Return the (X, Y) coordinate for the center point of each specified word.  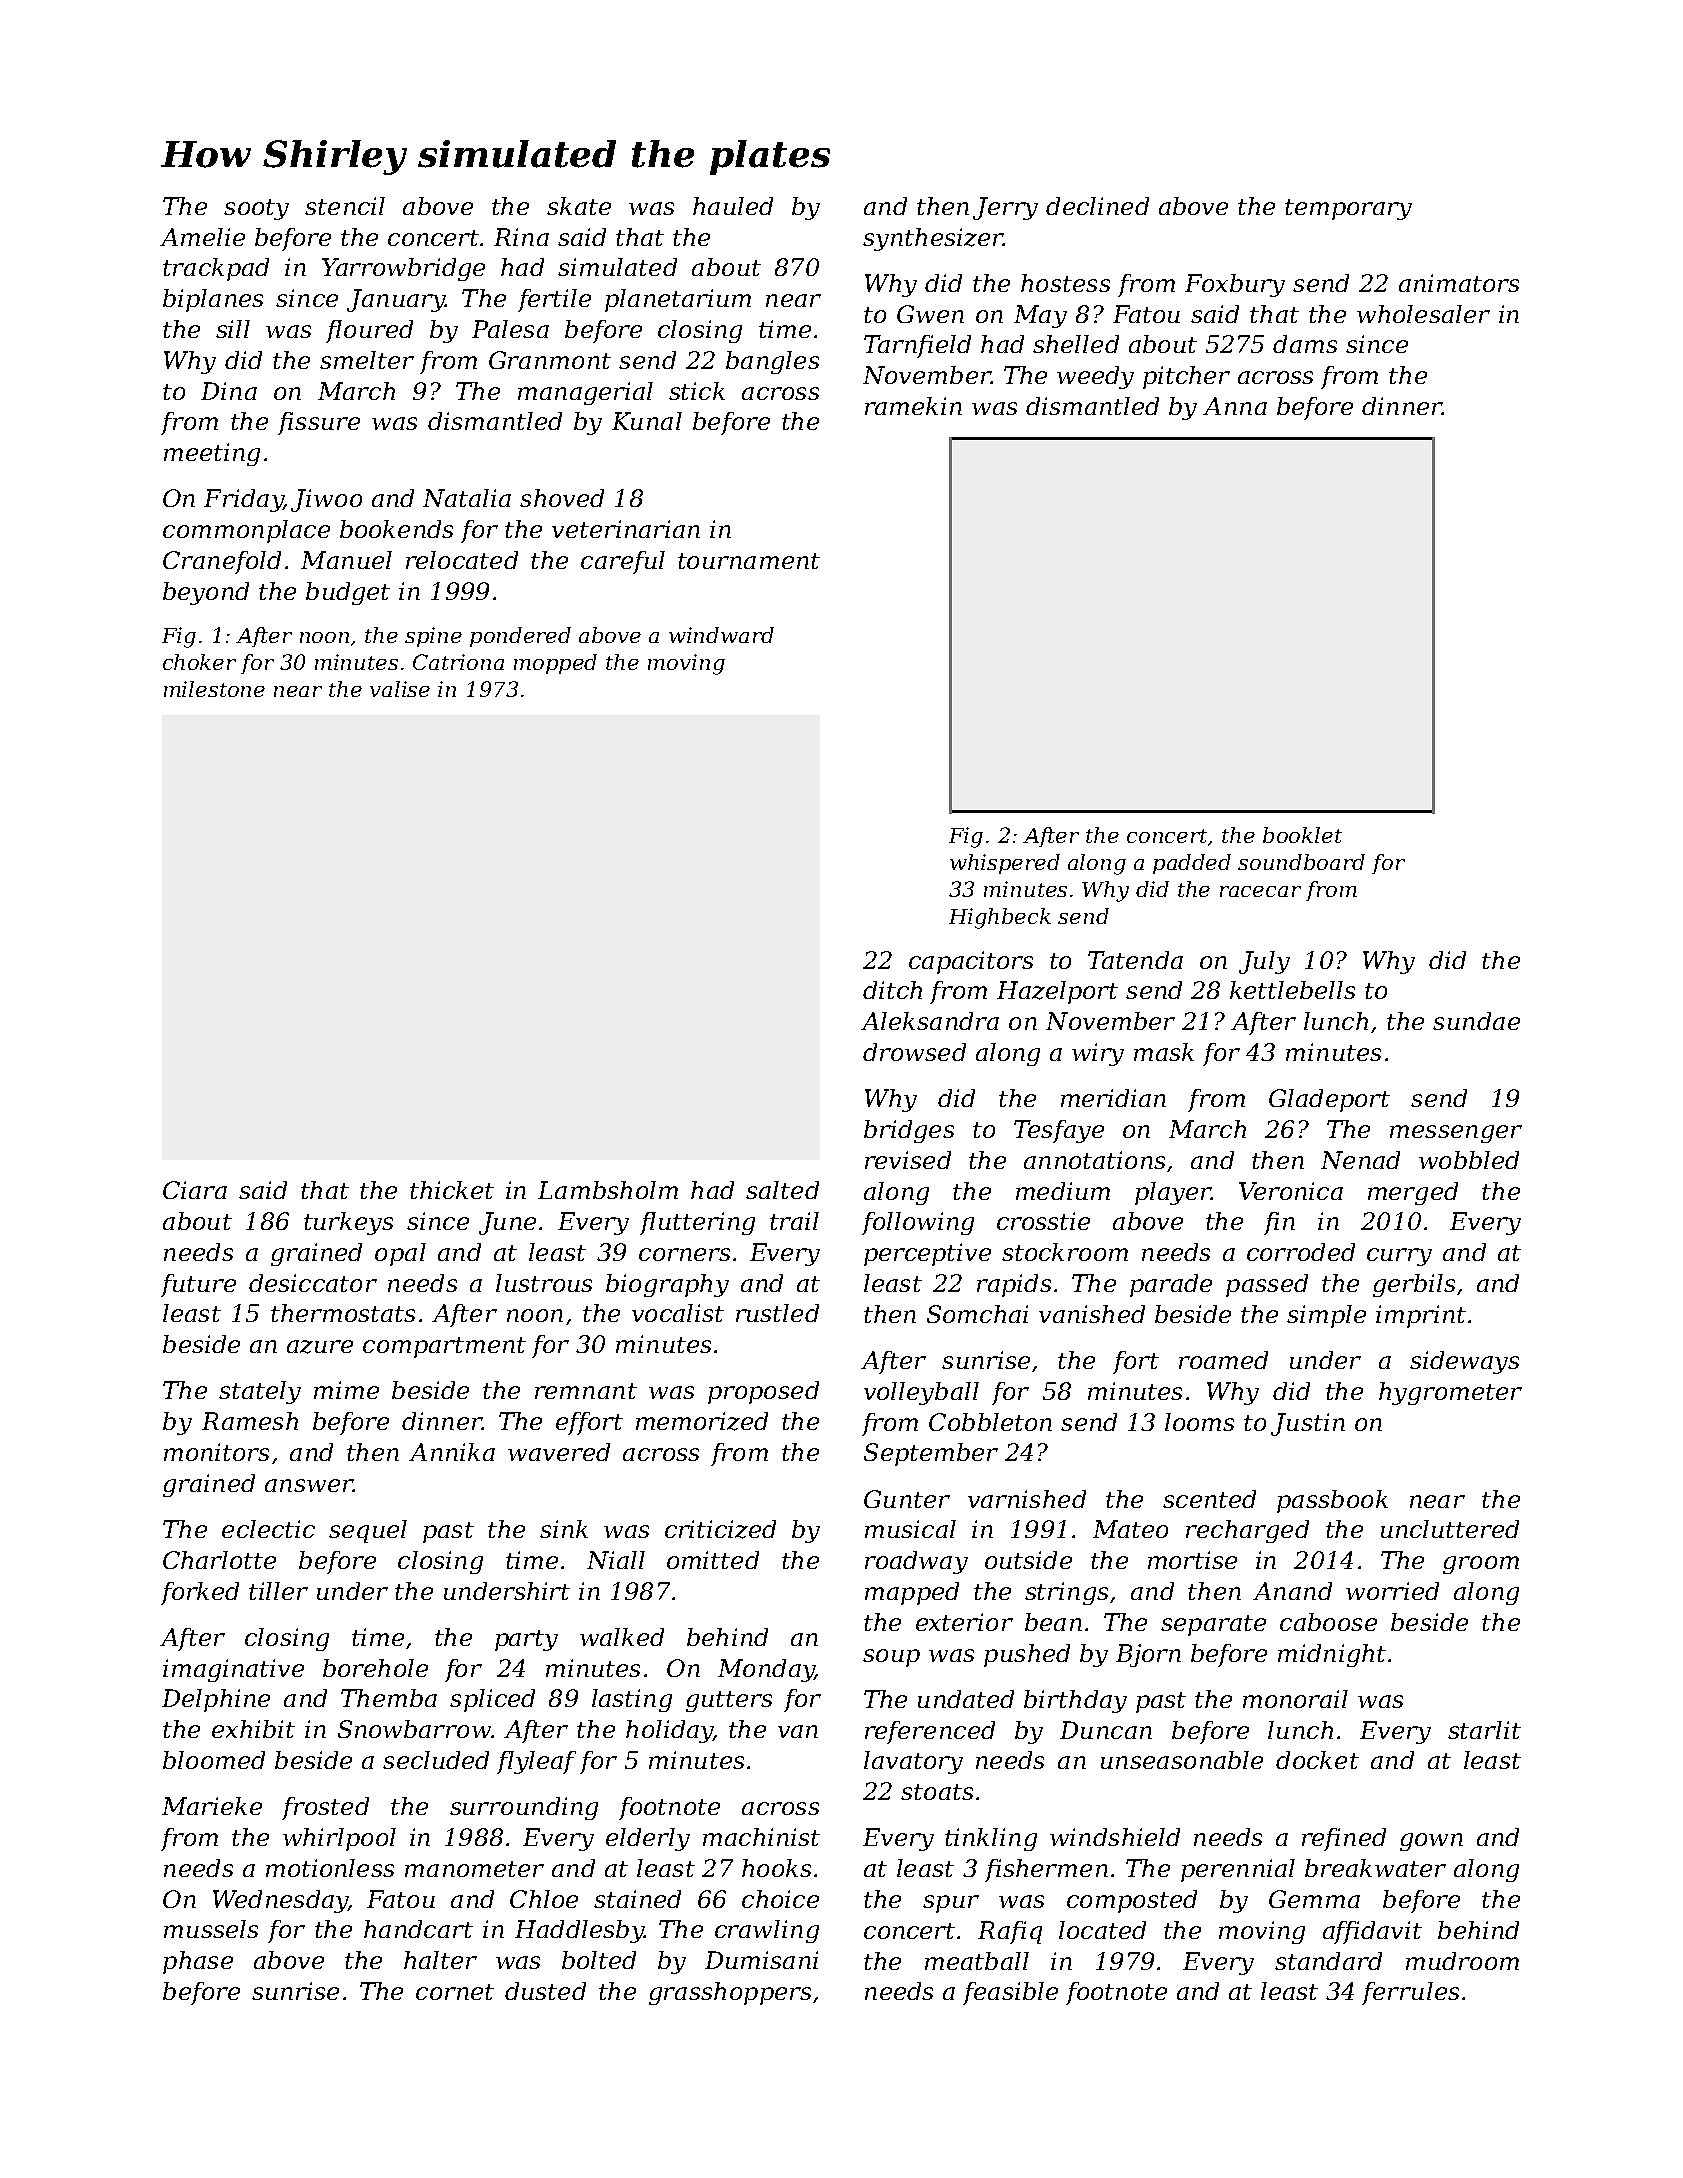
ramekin (913, 406)
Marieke (212, 1806)
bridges (909, 1131)
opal (400, 1254)
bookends (396, 529)
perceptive (927, 1254)
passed (1267, 1285)
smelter (367, 360)
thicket (452, 1190)
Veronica (1291, 1191)
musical (910, 1529)
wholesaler (1423, 314)
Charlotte (219, 1560)
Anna (1235, 406)
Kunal (647, 421)
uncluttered (1450, 1529)
